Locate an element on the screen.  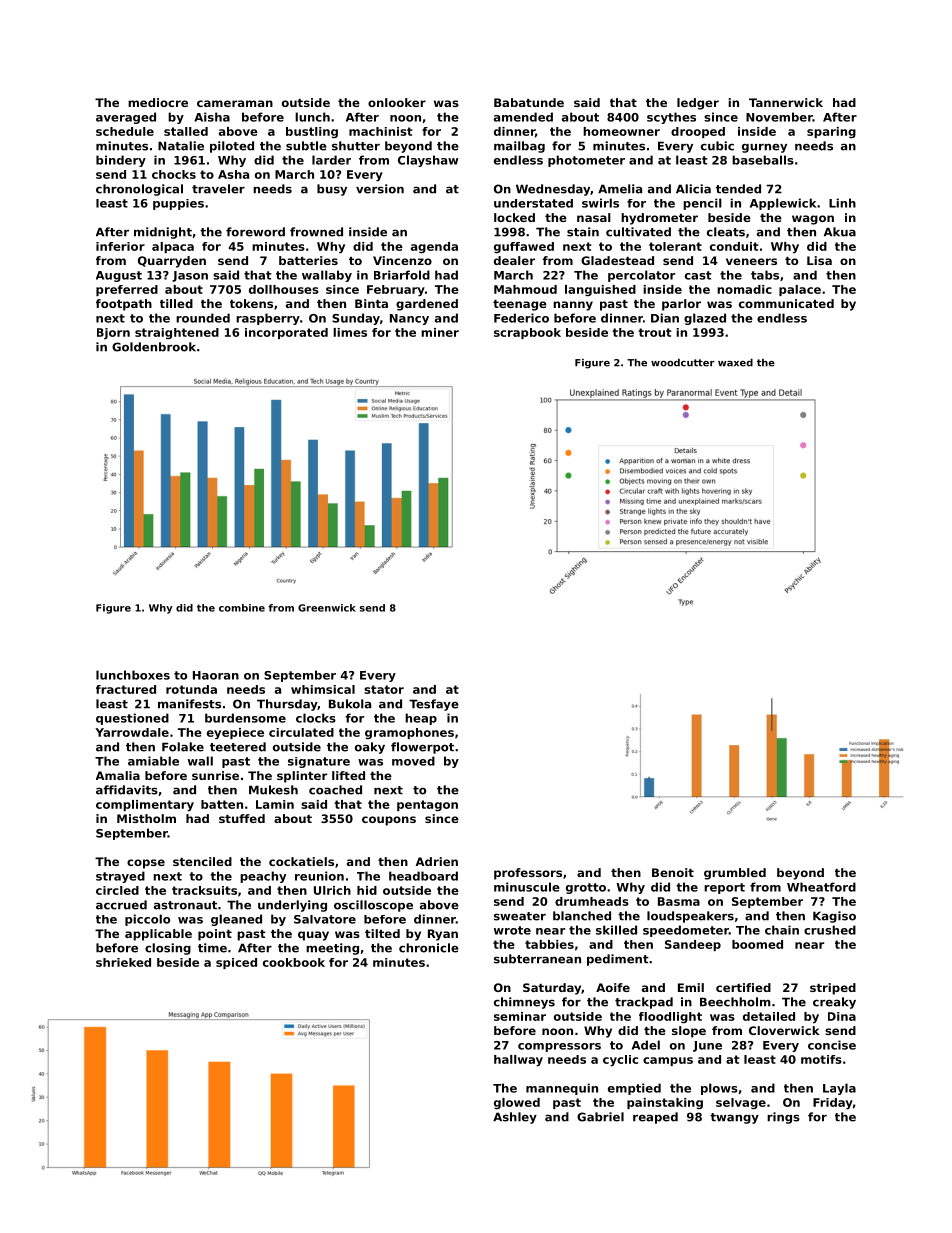
preferred is located at coordinates (127, 290).
